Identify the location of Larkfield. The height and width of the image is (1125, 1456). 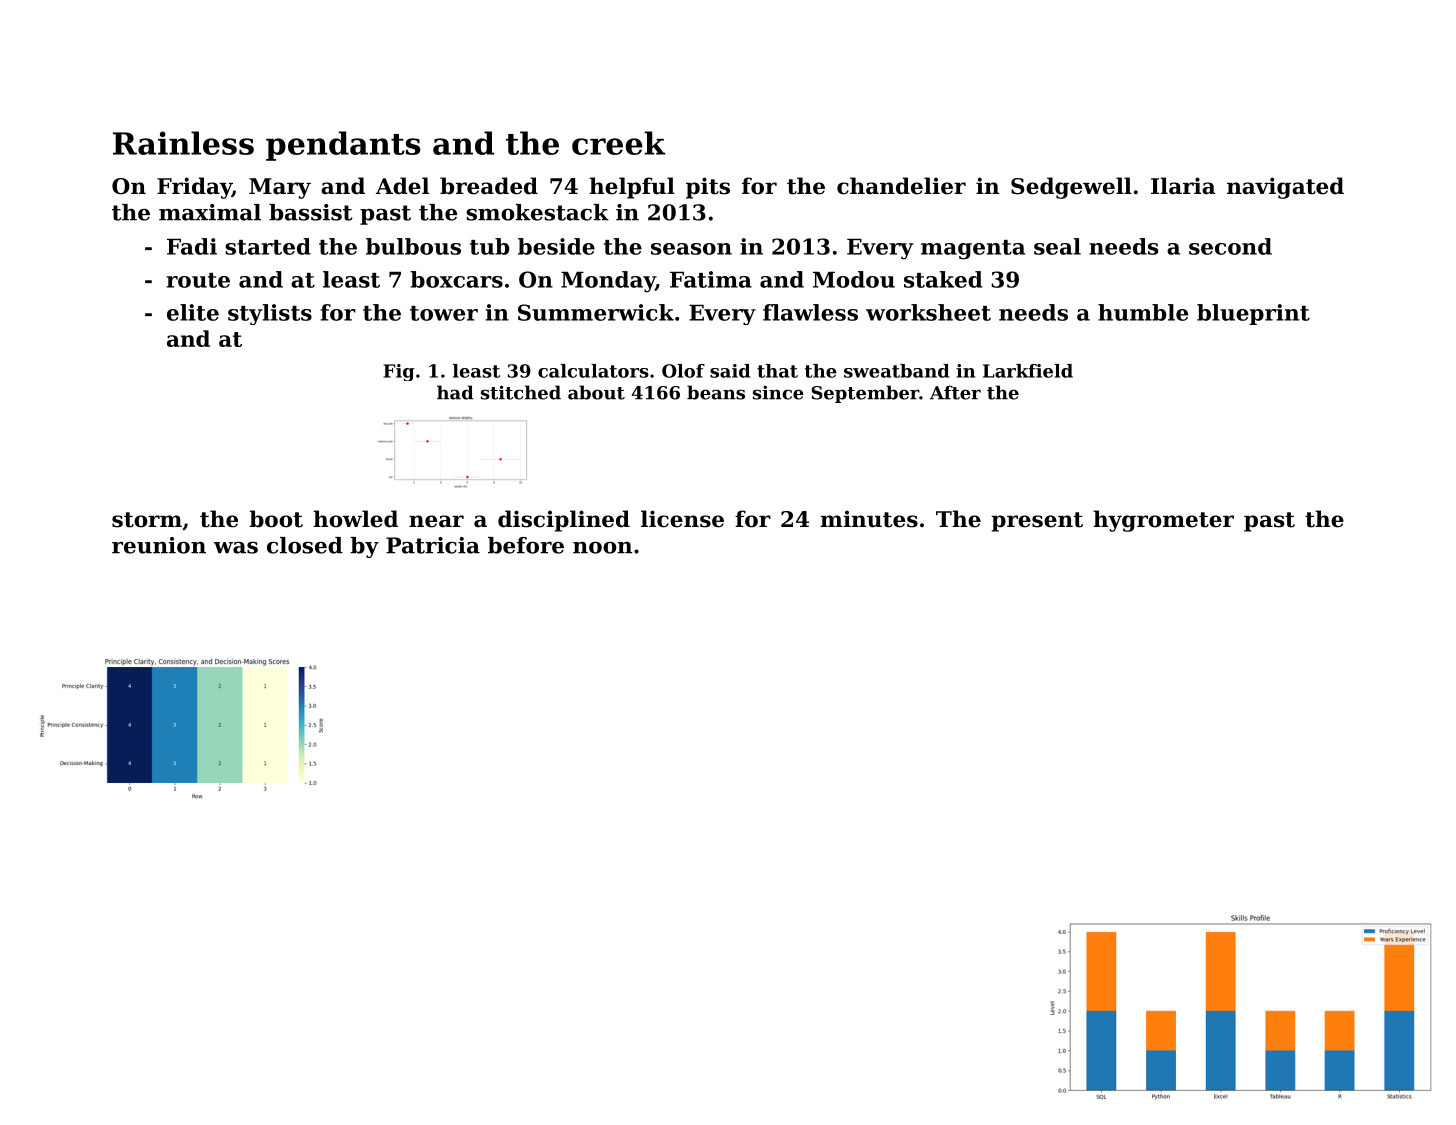
(1028, 371).
